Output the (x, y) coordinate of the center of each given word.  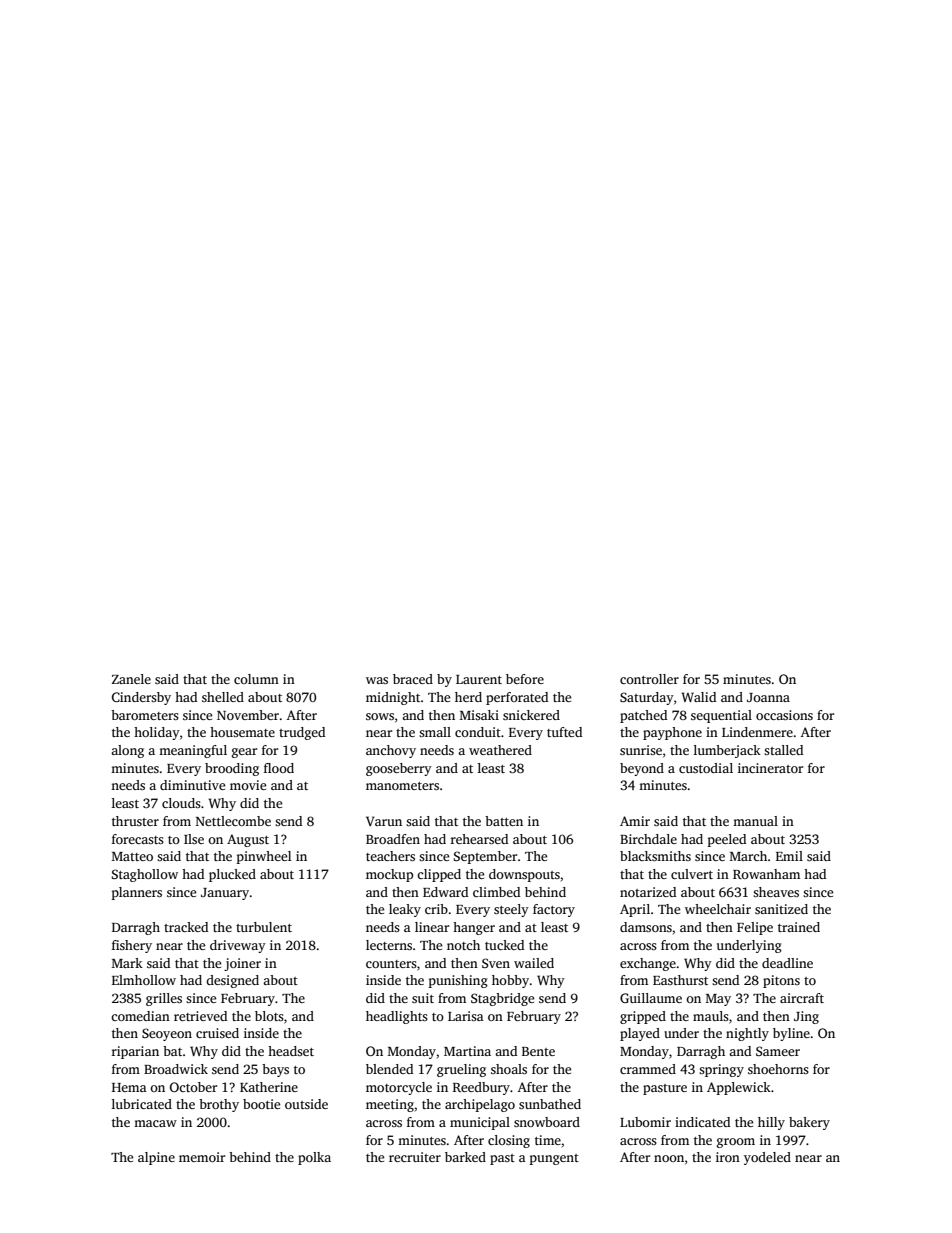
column (256, 679)
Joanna (768, 697)
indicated (702, 1122)
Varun (384, 821)
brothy (219, 1105)
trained (799, 927)
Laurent (479, 679)
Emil (789, 856)
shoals (509, 1069)
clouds (181, 803)
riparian (135, 1052)
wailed (534, 963)
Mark (127, 963)
